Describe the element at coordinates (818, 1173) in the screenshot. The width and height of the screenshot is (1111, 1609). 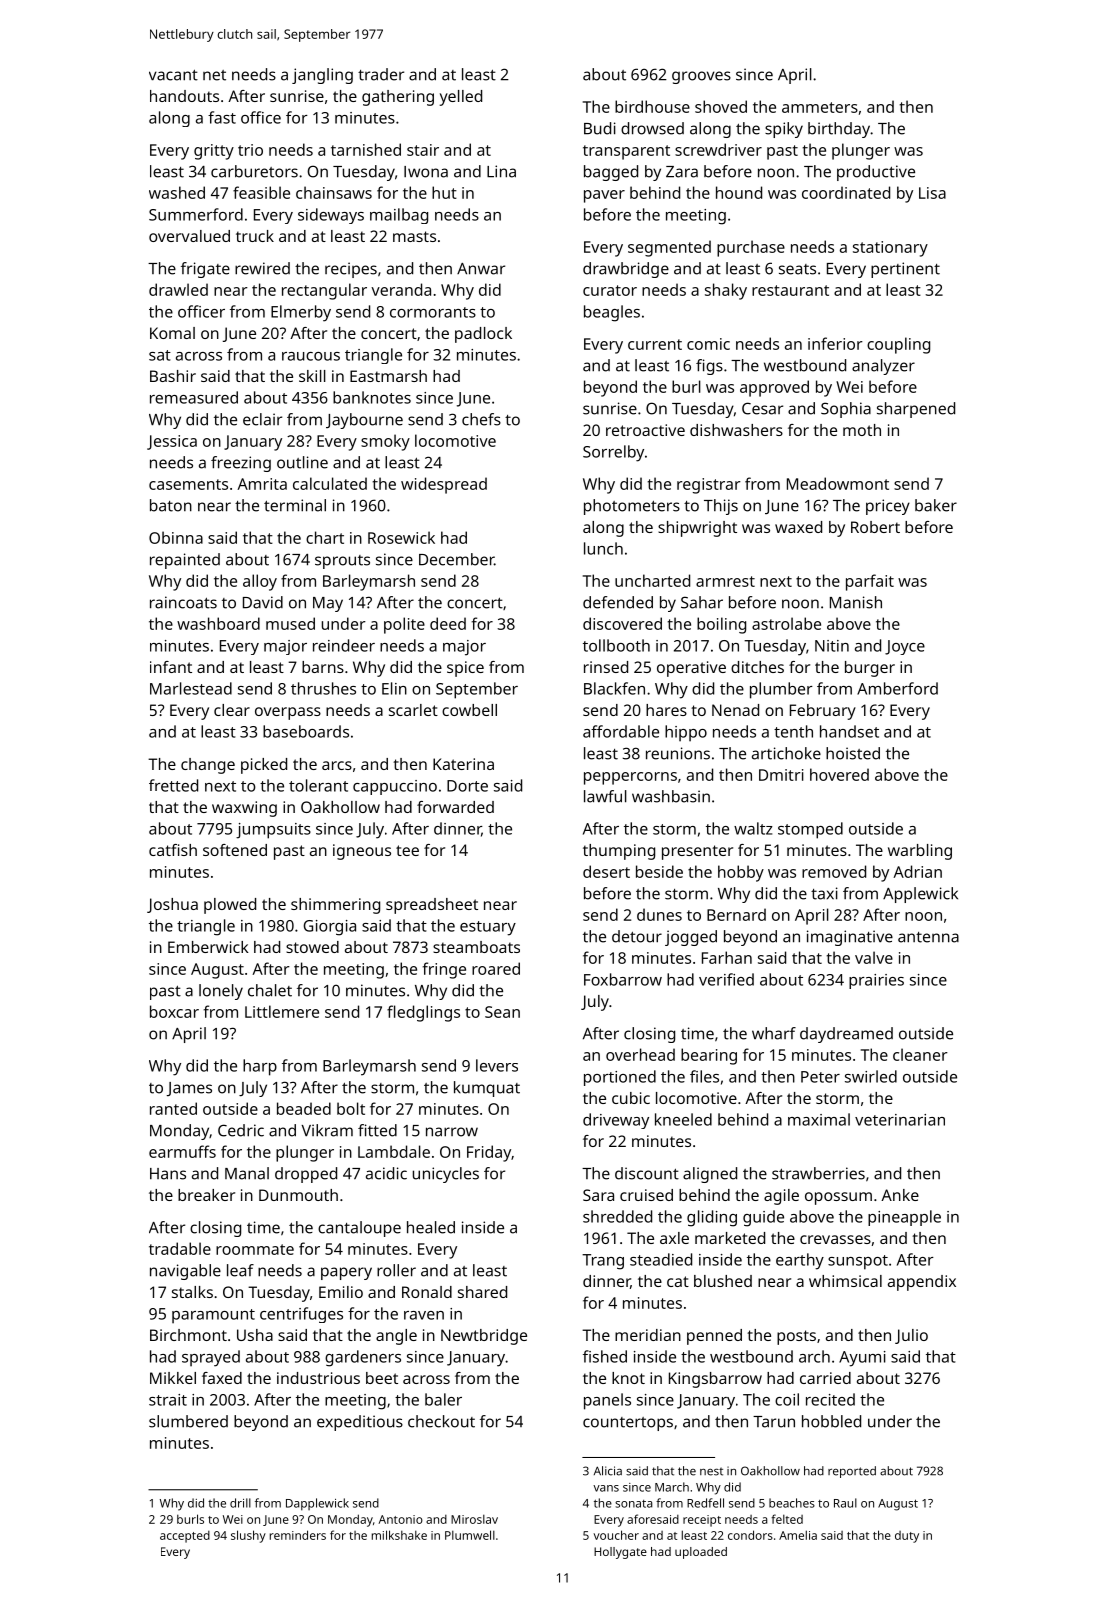
I see `strawberries` at that location.
